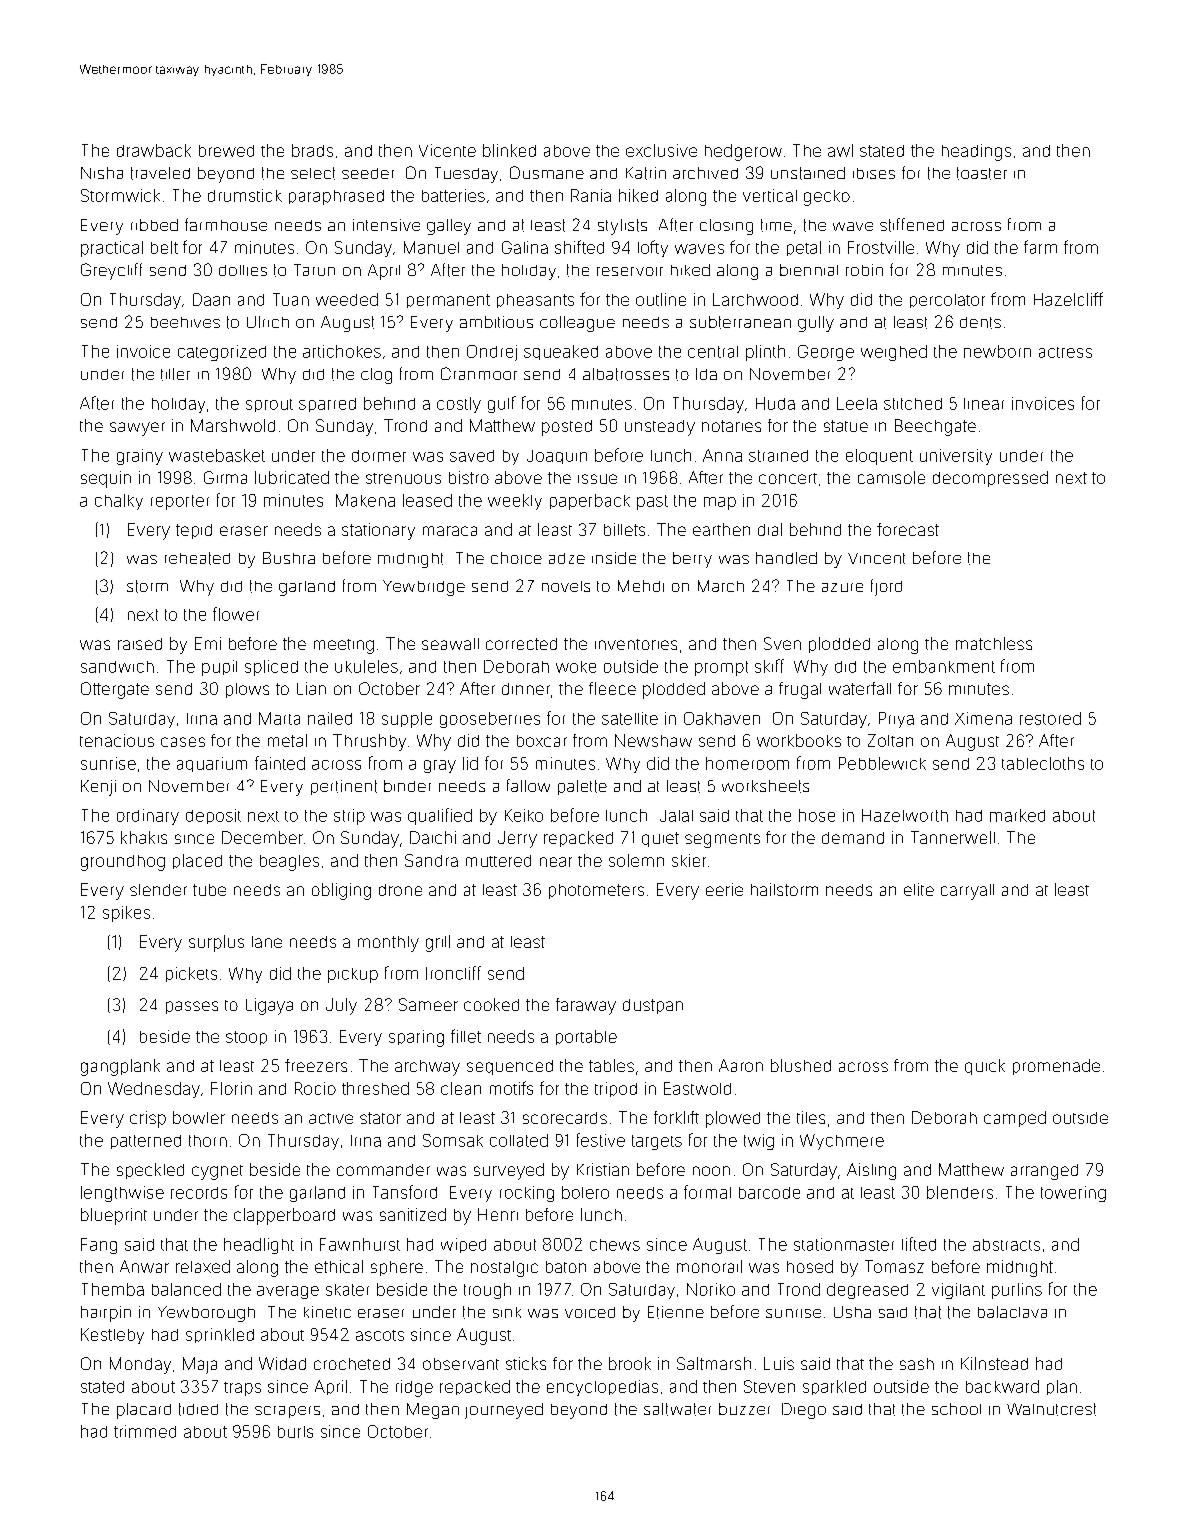 This page has height=1540, width=1190. What do you see at coordinates (976, 152) in the page?
I see `headings` at bounding box center [976, 152].
